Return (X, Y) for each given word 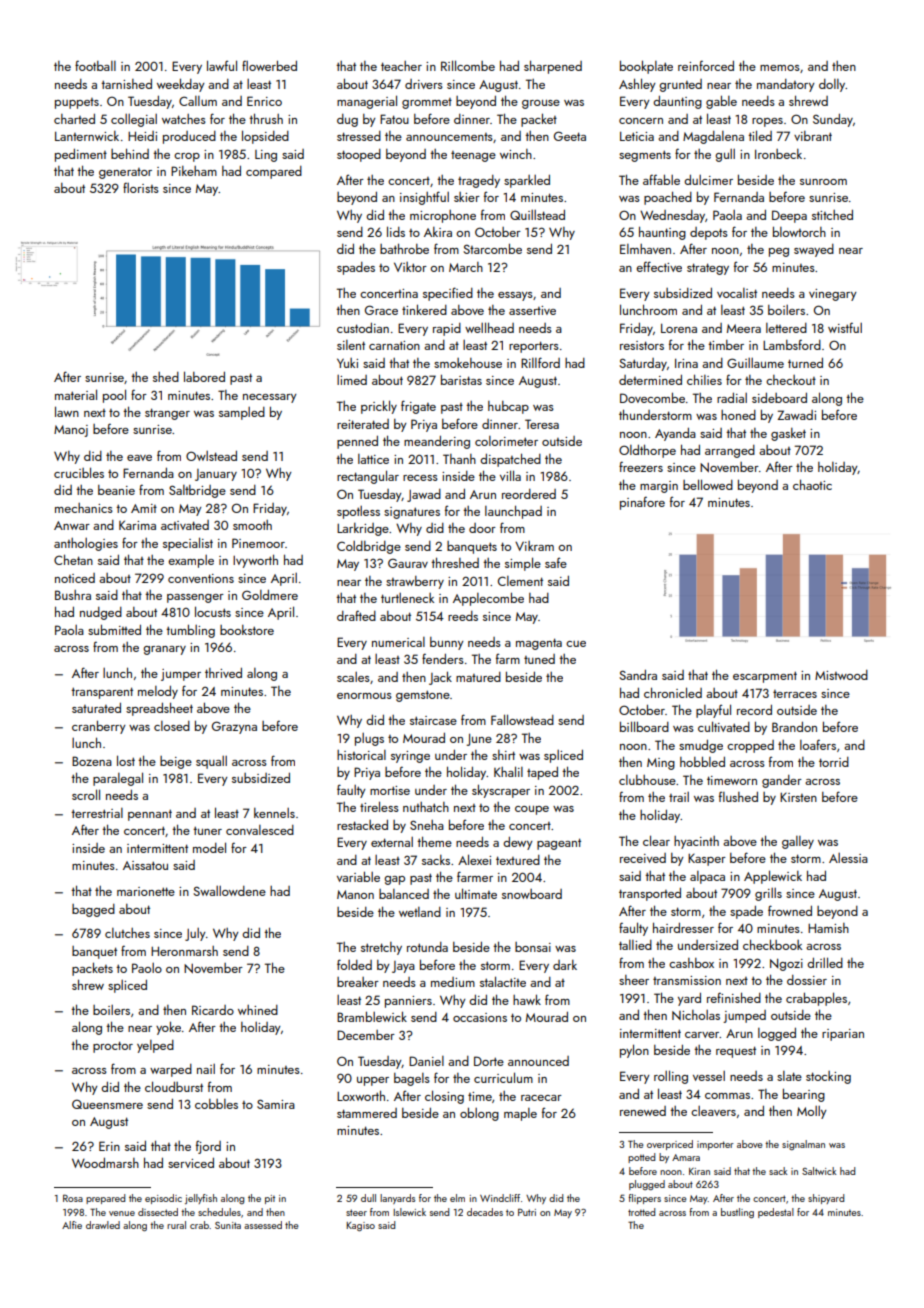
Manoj (71, 431)
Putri (527, 1212)
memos (780, 68)
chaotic (812, 484)
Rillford (540, 362)
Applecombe (488, 599)
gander (782, 781)
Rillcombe (468, 65)
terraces (795, 694)
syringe (410, 757)
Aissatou (145, 865)
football (95, 65)
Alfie (72, 1225)
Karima (137, 525)
